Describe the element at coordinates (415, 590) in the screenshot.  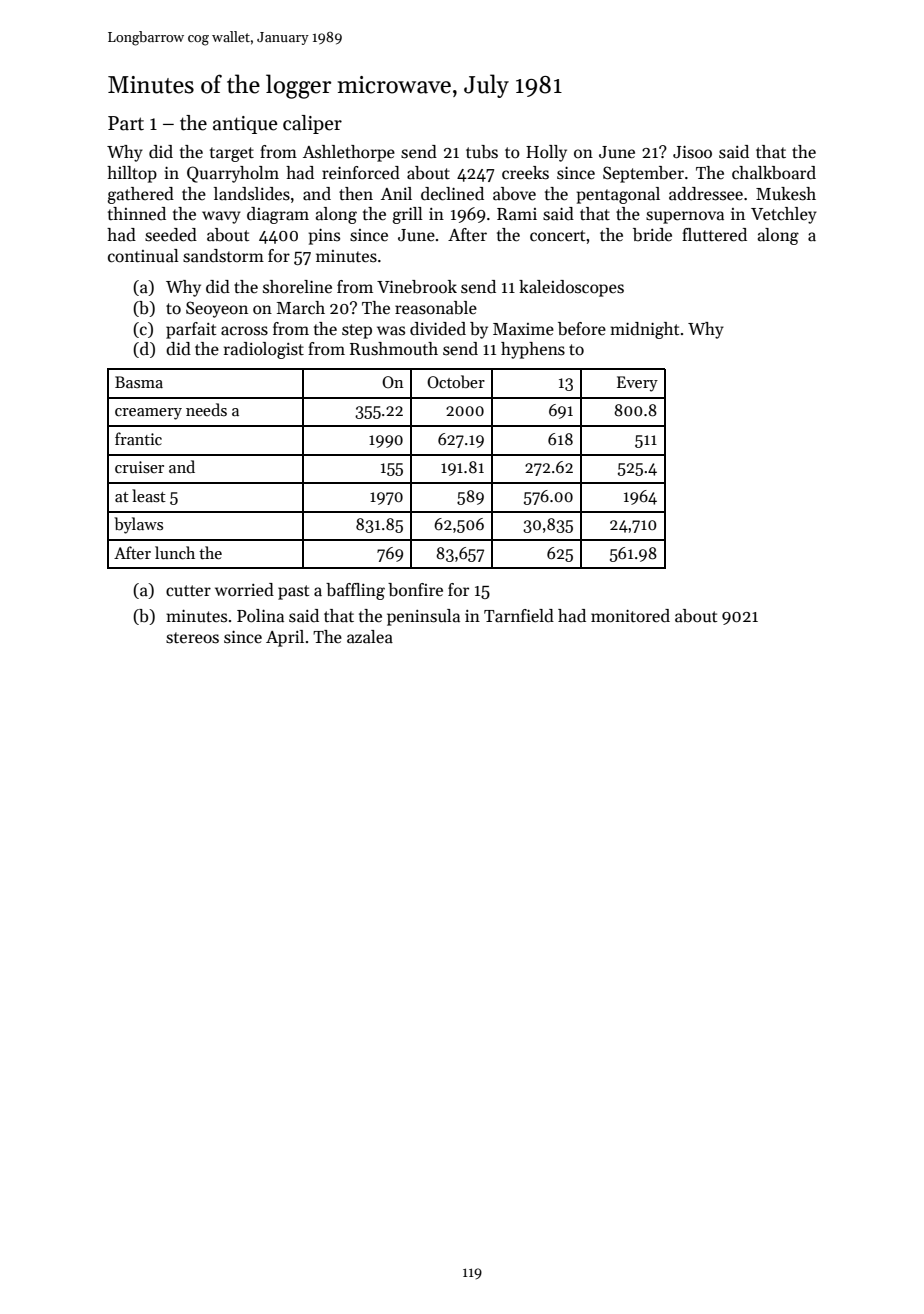
I see `bonfire` at that location.
